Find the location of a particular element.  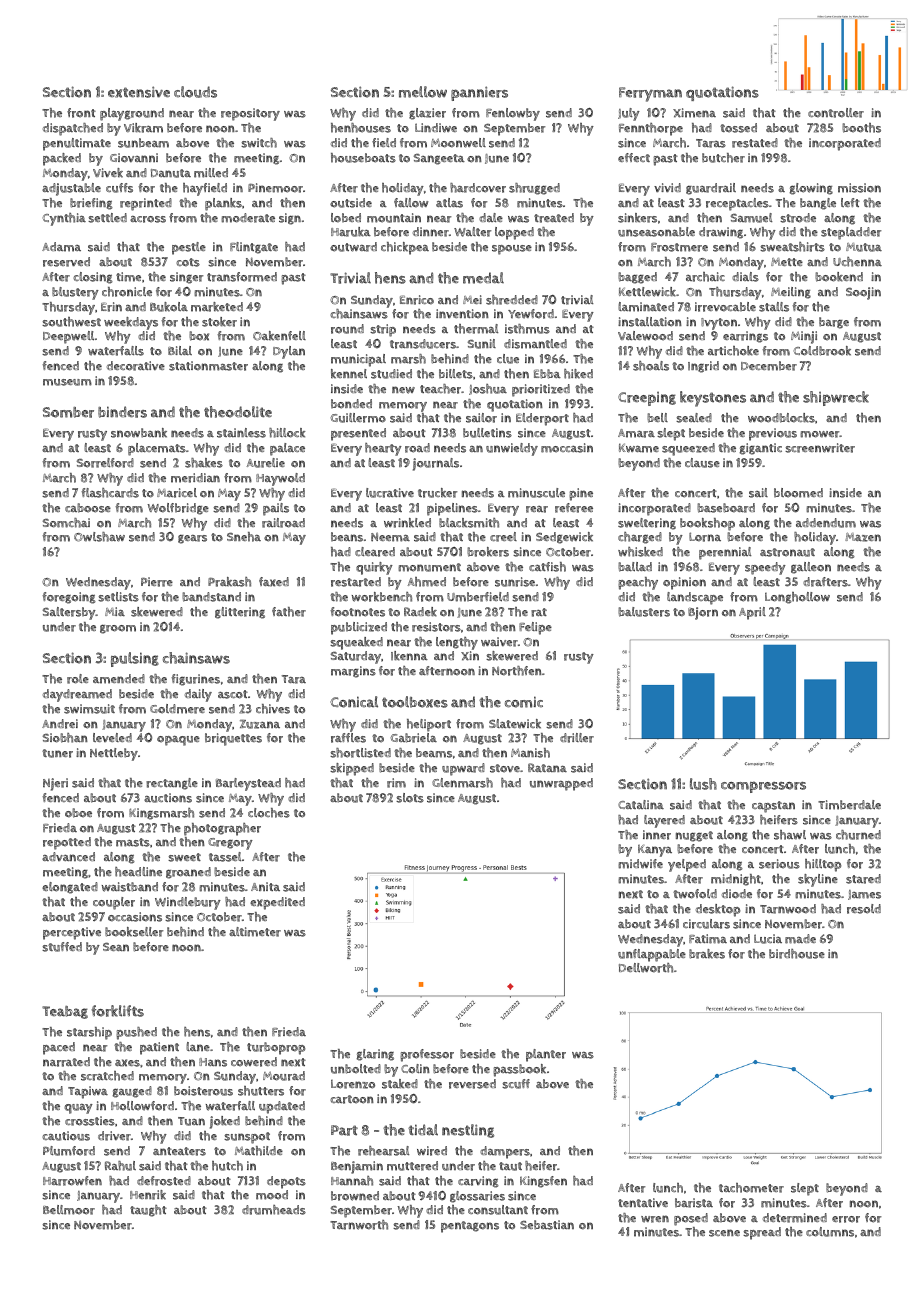

cots is located at coordinates (188, 262).
